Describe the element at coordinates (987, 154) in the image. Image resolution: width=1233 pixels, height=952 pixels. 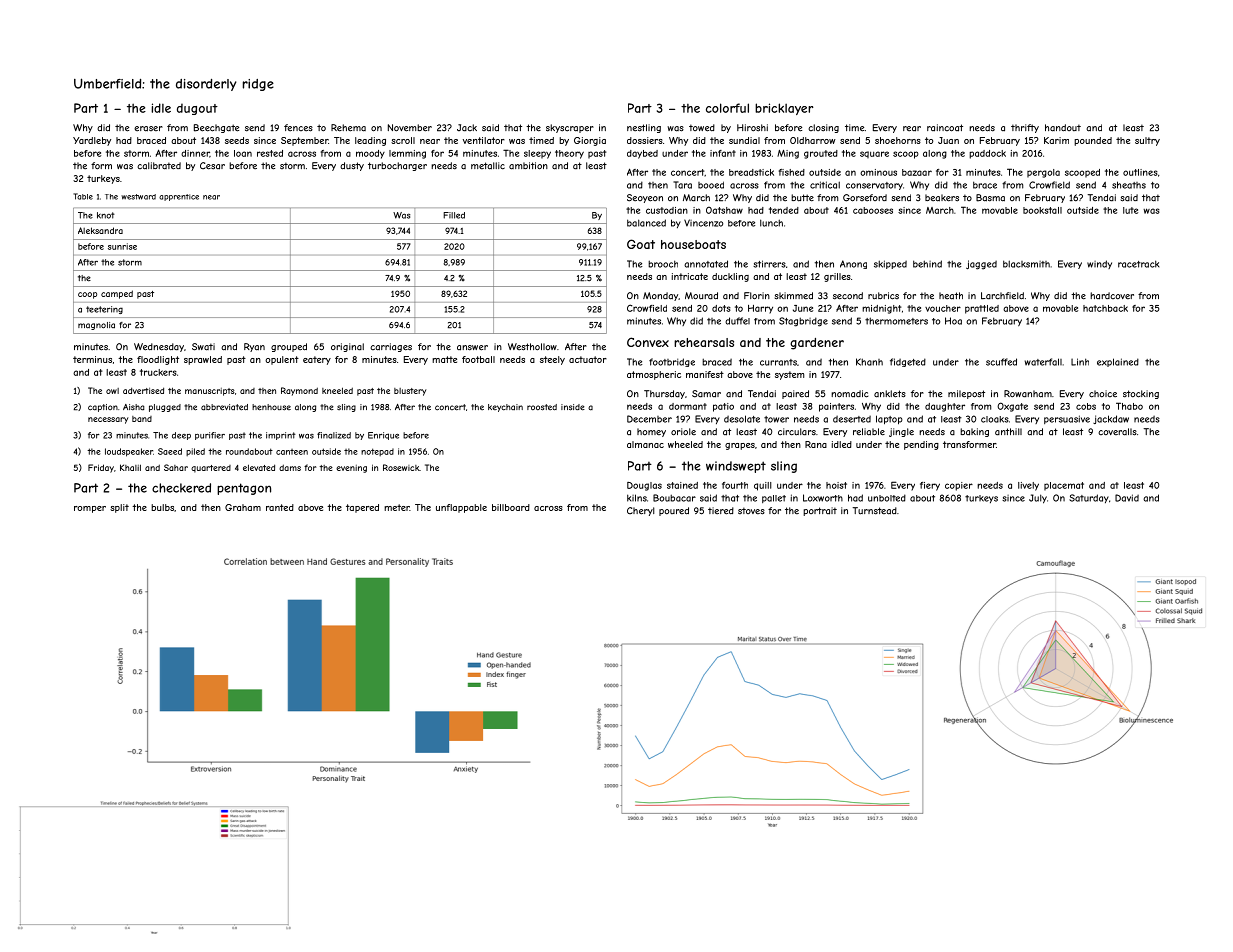
I see `paddock` at that location.
